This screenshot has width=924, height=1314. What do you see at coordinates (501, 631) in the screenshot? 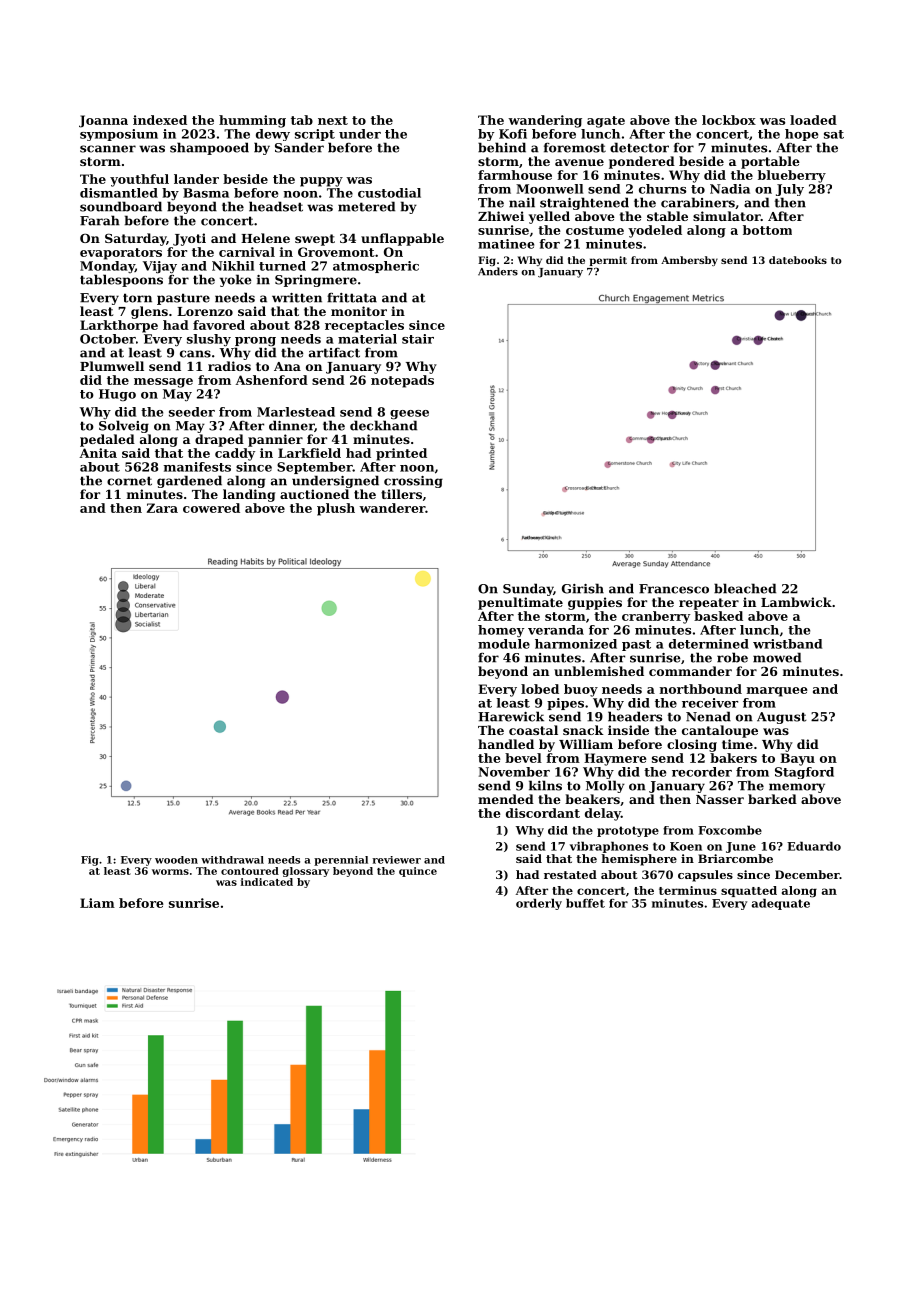
I see `homey` at bounding box center [501, 631].
